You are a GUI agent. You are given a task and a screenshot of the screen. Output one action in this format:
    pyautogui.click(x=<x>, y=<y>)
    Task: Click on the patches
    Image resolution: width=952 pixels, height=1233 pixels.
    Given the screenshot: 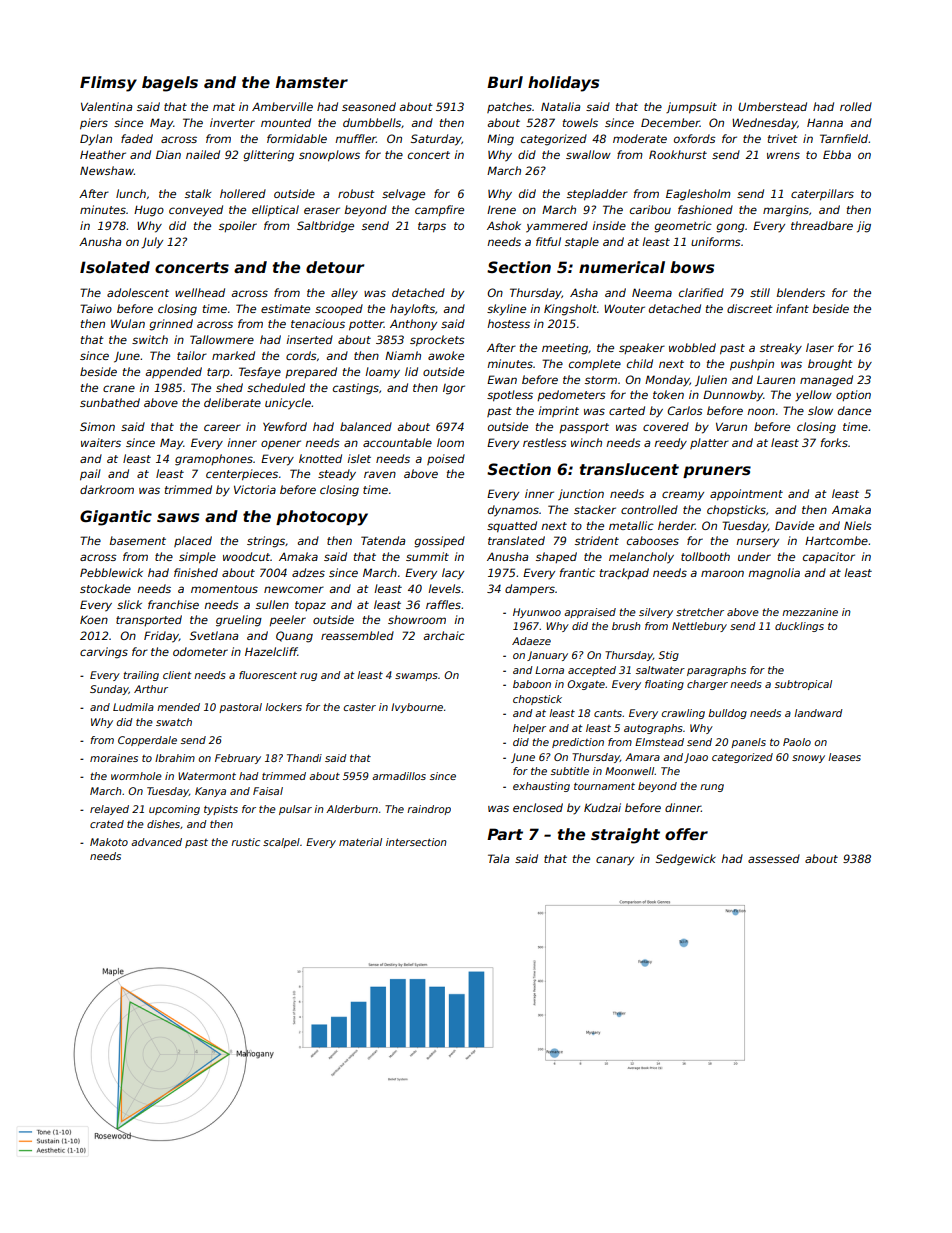 What is the action you would take?
    pyautogui.click(x=509, y=107)
